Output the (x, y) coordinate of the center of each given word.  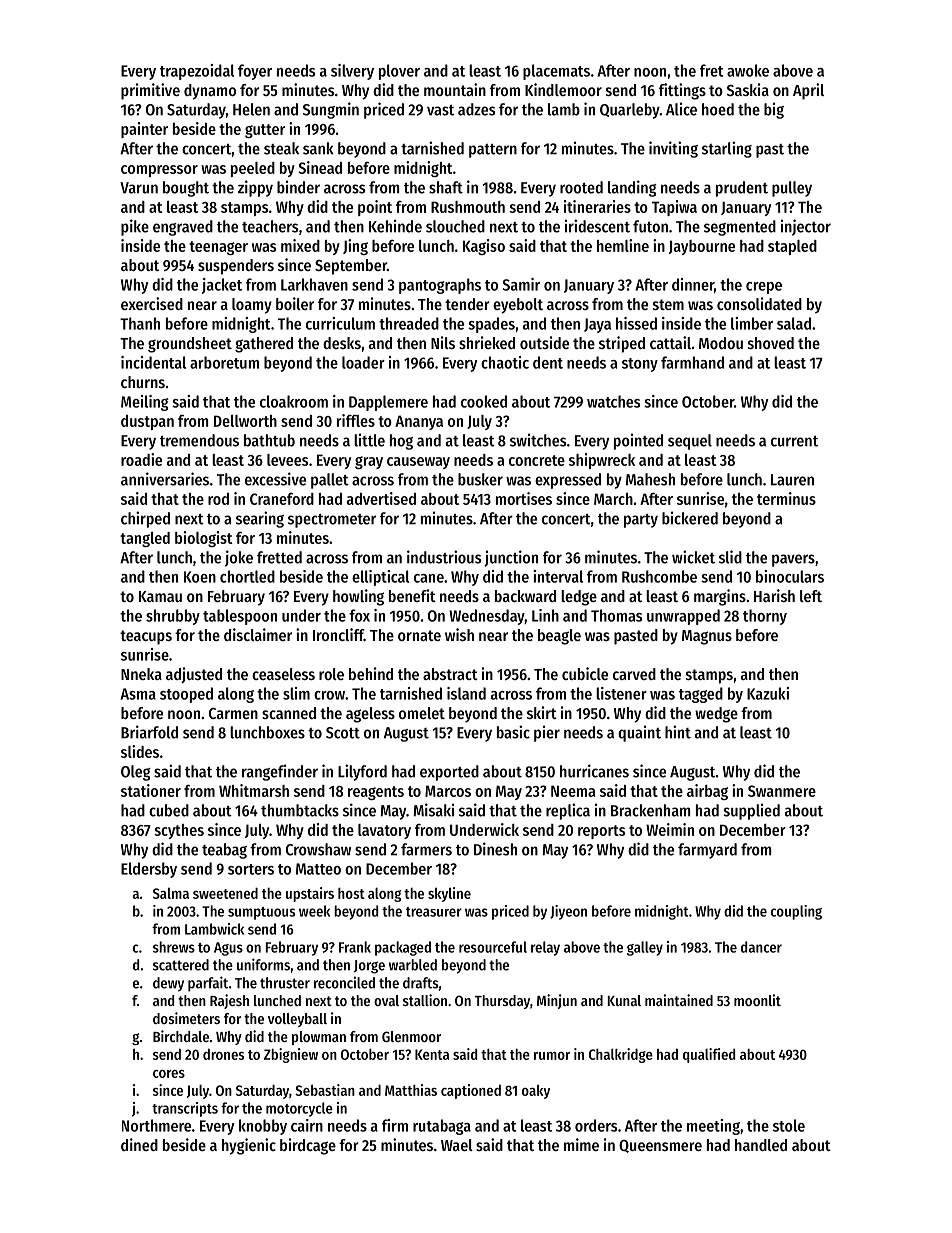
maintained (679, 1000)
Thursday (502, 1002)
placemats (556, 72)
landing (632, 188)
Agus (228, 949)
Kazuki (768, 693)
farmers (426, 849)
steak (281, 148)
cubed (169, 810)
